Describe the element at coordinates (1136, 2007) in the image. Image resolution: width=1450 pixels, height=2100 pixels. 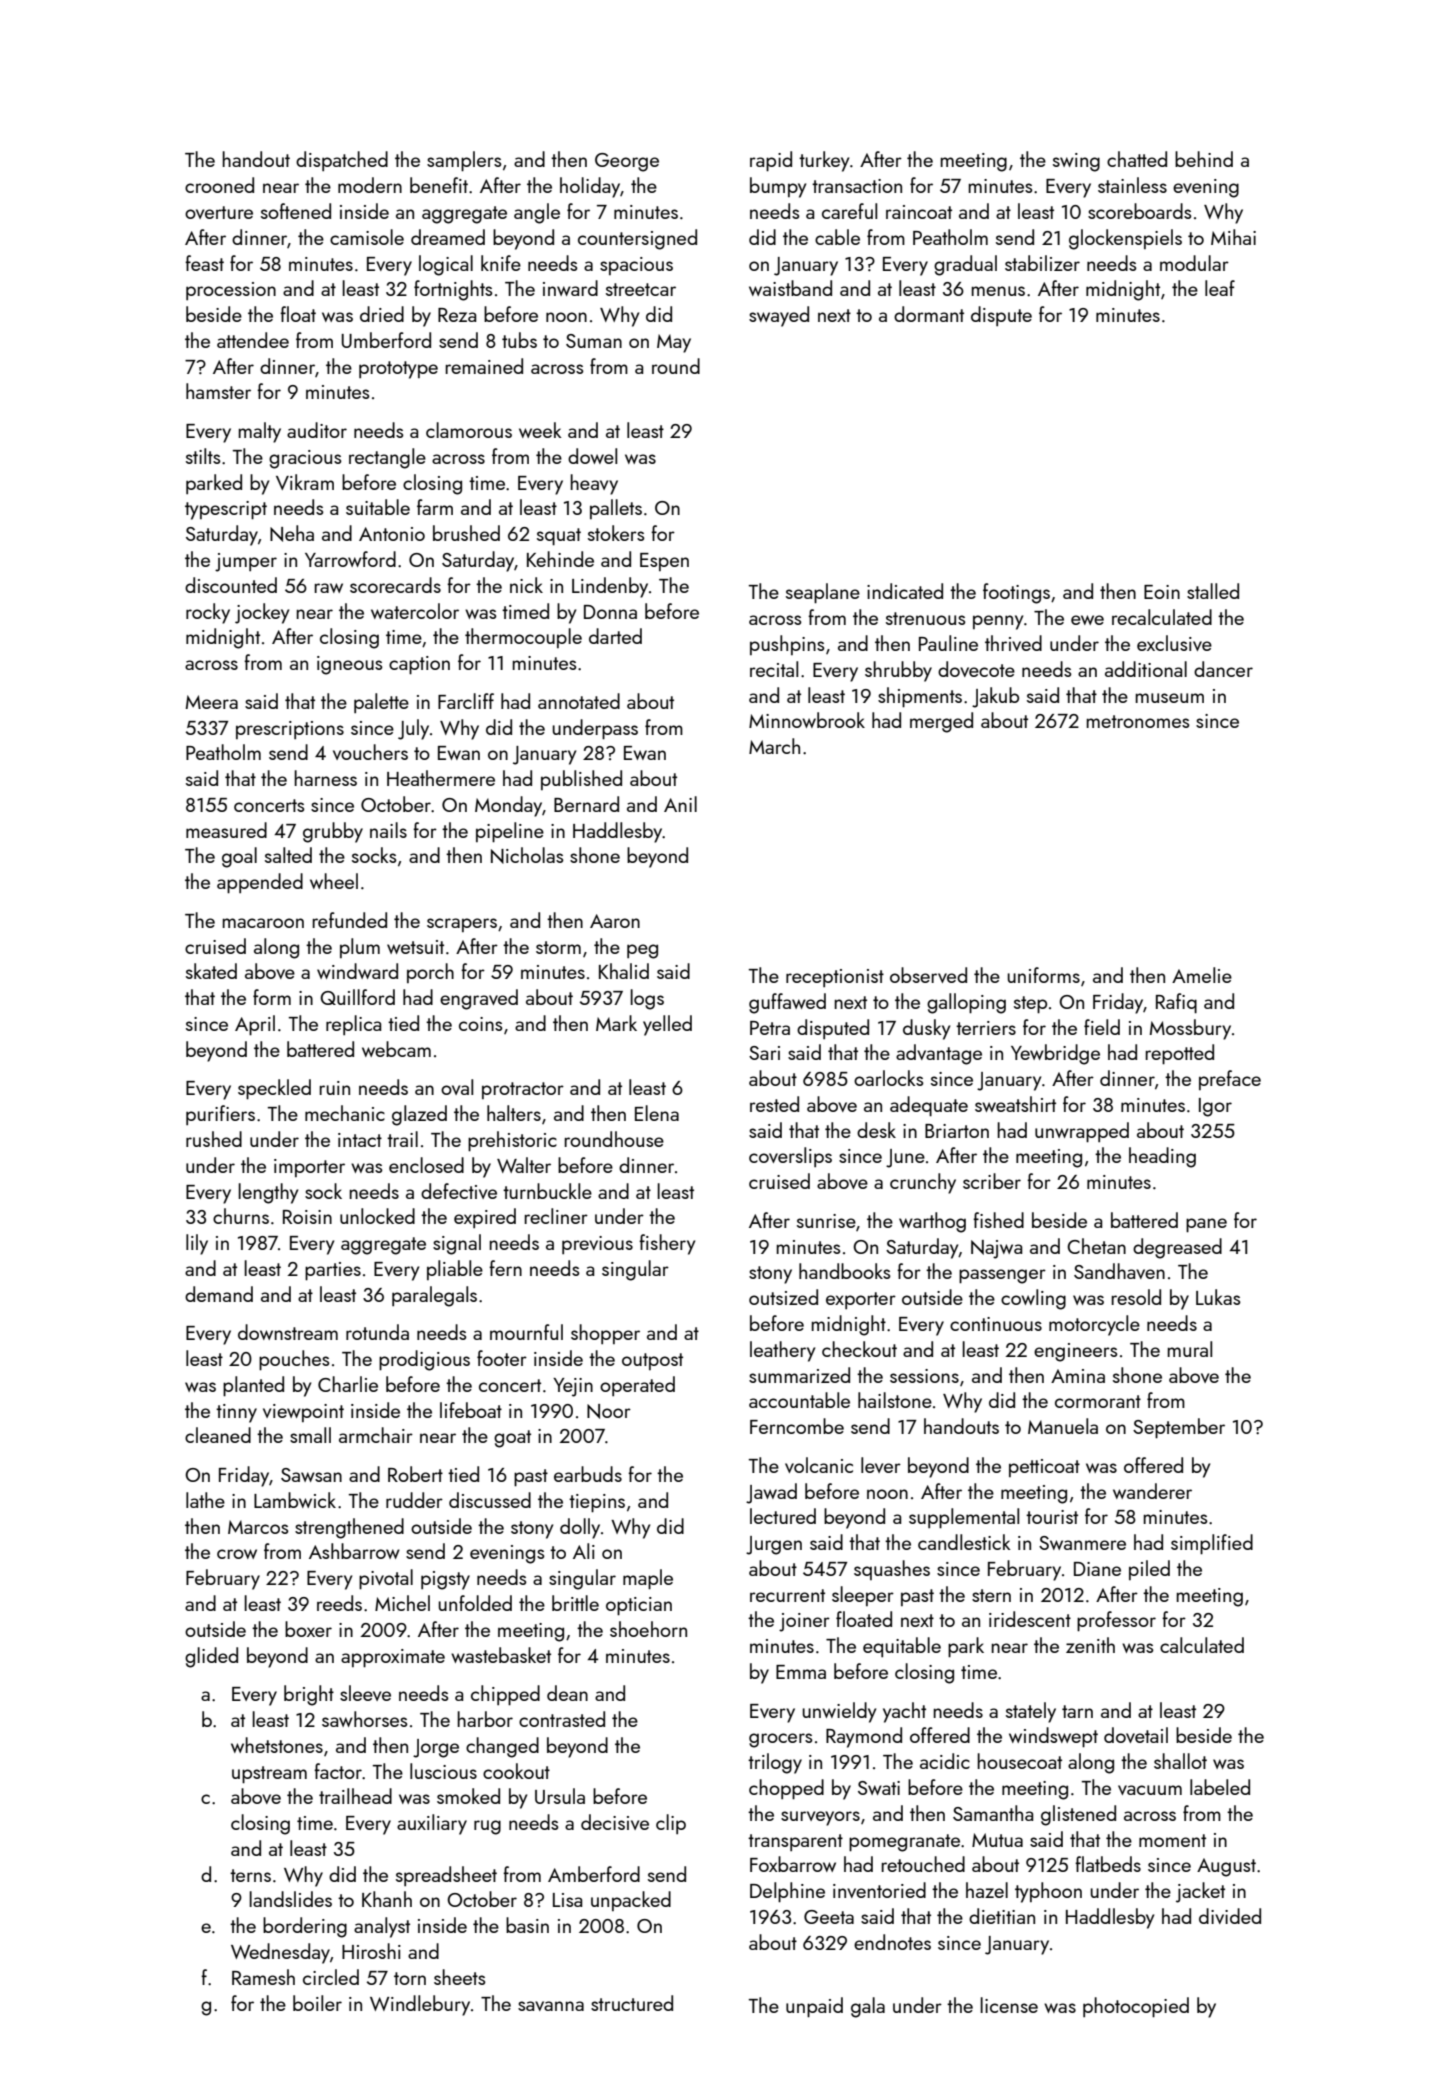
I see `photocopied` at that location.
